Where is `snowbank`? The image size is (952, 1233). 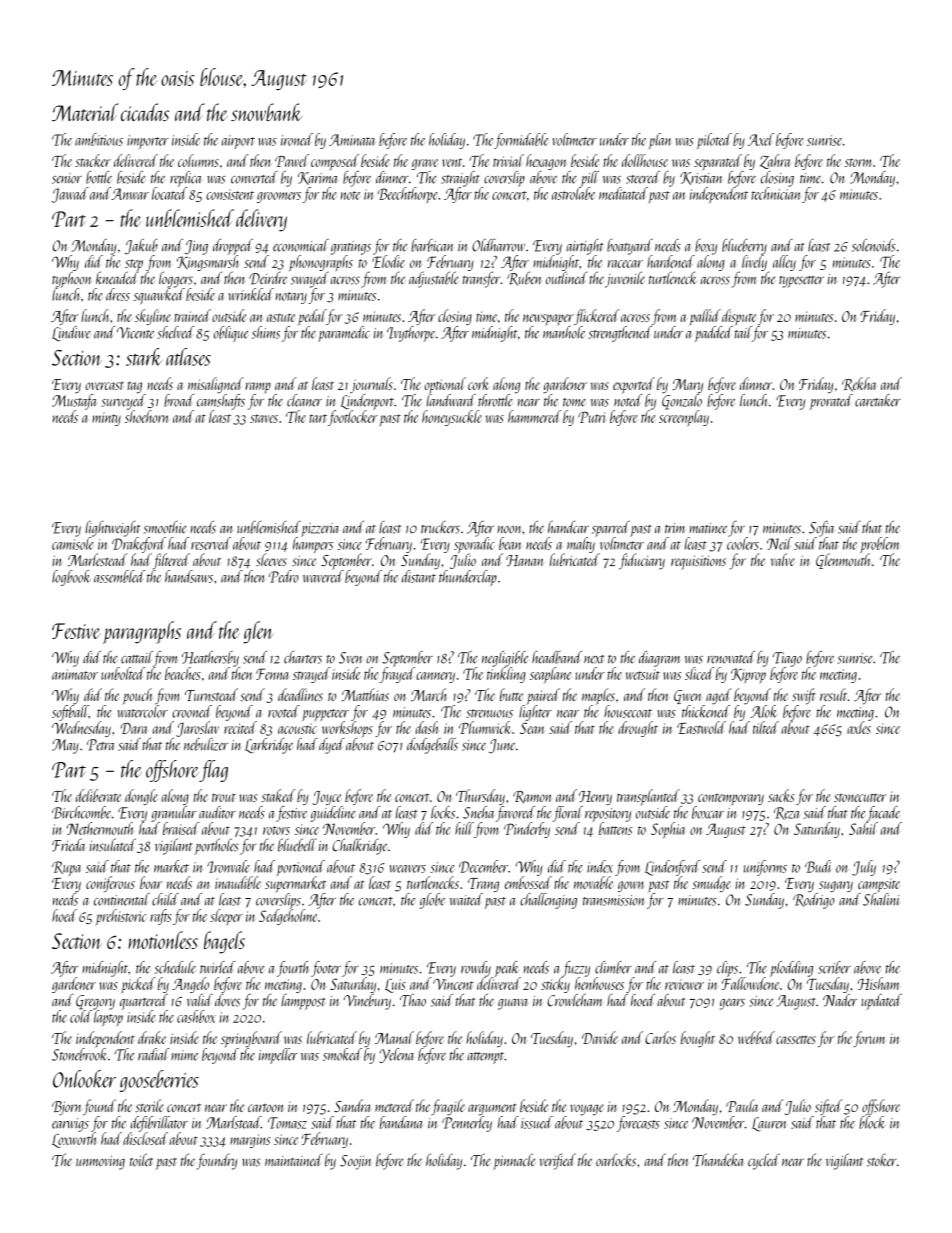
snowbank is located at coordinates (266, 112).
